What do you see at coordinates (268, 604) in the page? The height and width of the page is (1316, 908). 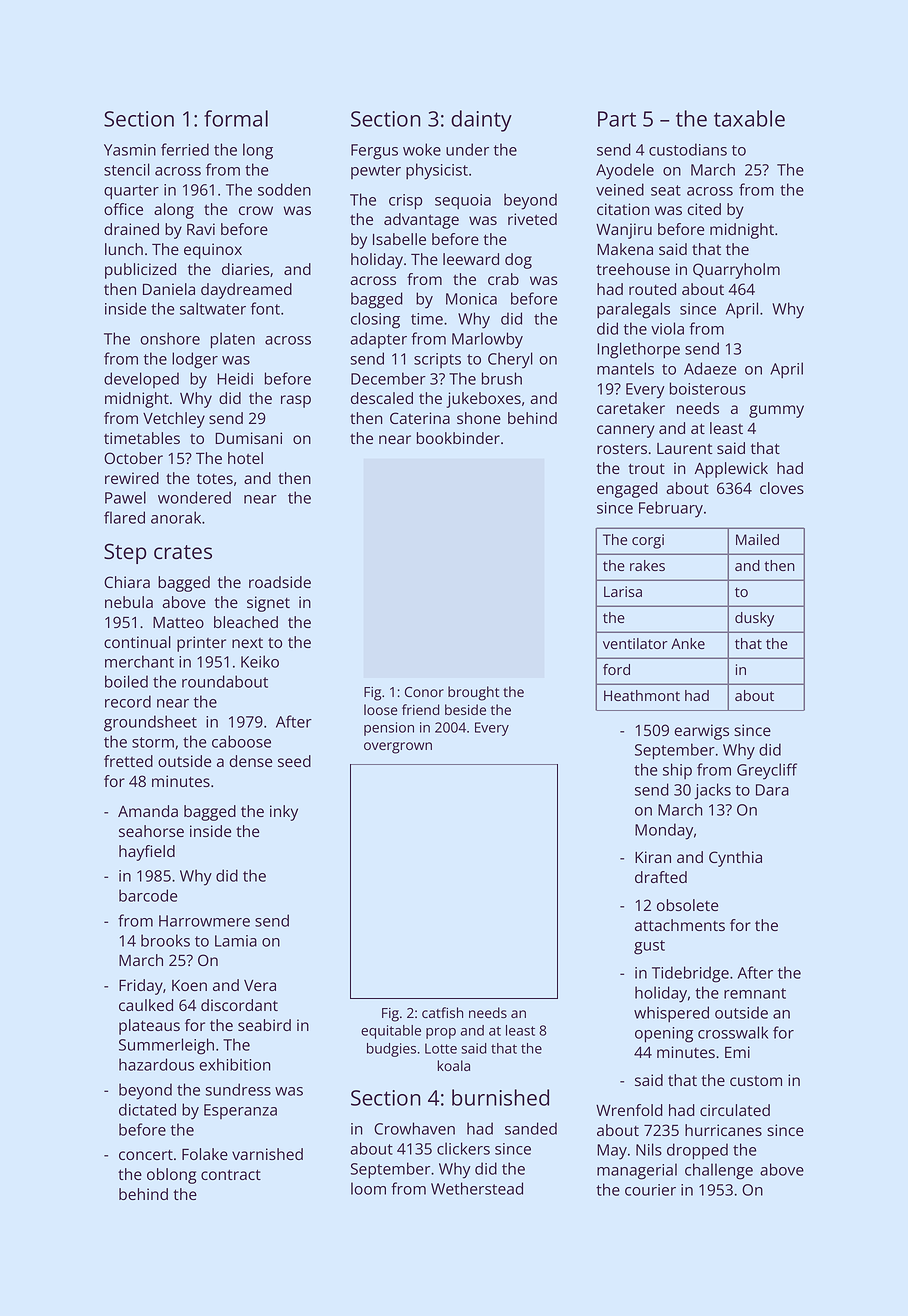 I see `signet` at bounding box center [268, 604].
